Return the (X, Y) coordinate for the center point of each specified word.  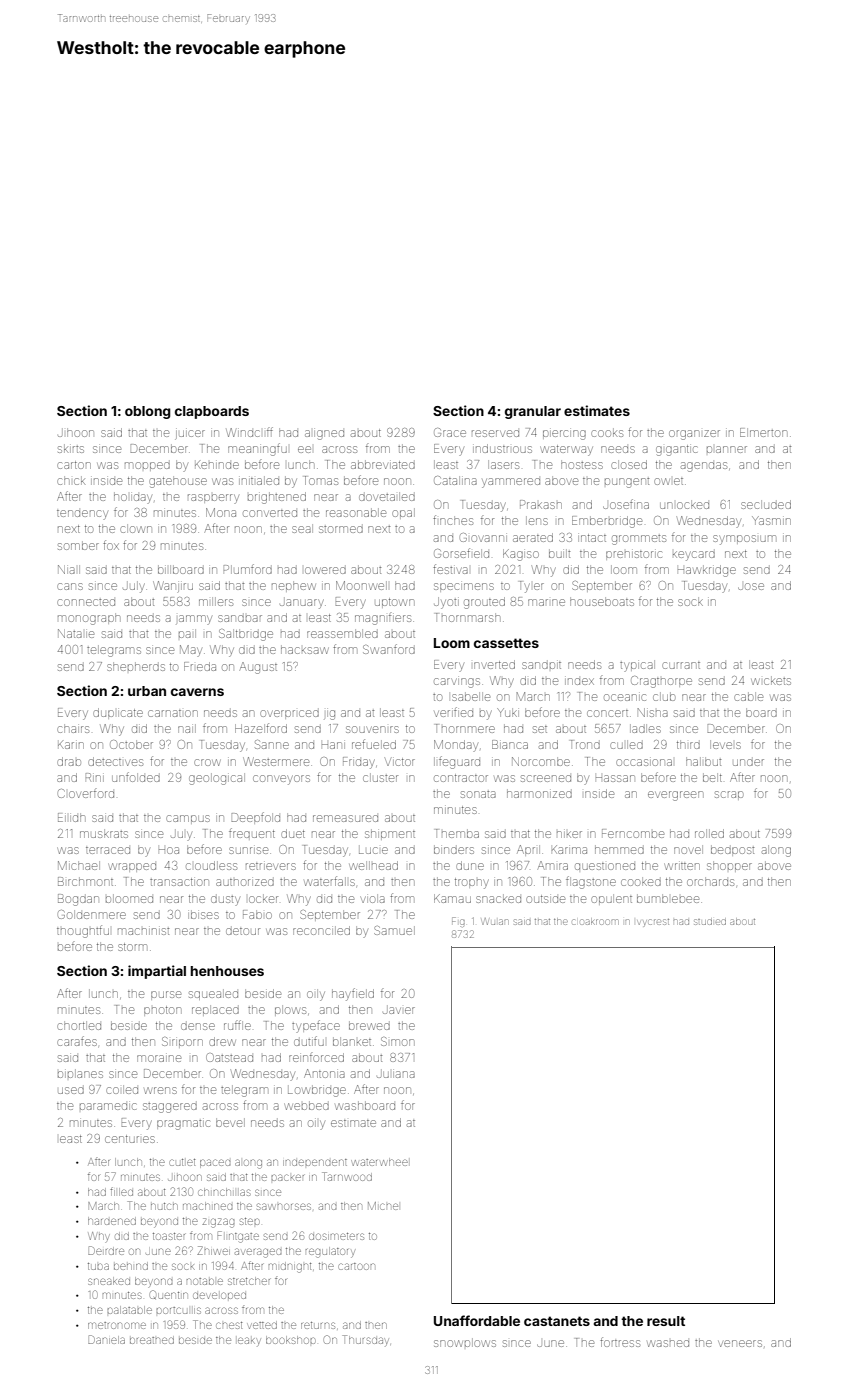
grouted (484, 603)
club (664, 696)
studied (710, 922)
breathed (152, 1340)
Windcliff (249, 432)
